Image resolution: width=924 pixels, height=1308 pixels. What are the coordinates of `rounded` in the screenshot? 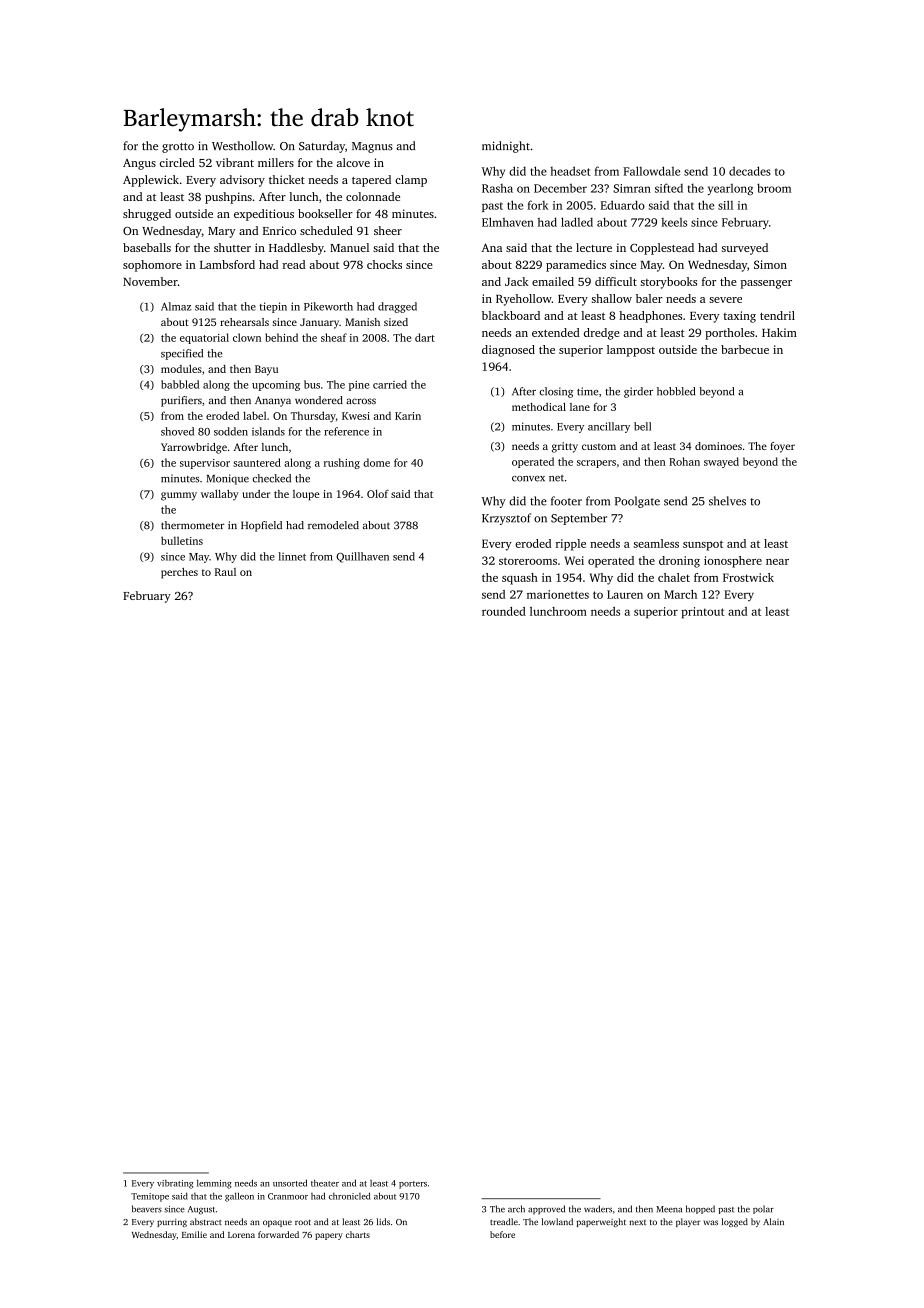 It's located at (504, 611).
